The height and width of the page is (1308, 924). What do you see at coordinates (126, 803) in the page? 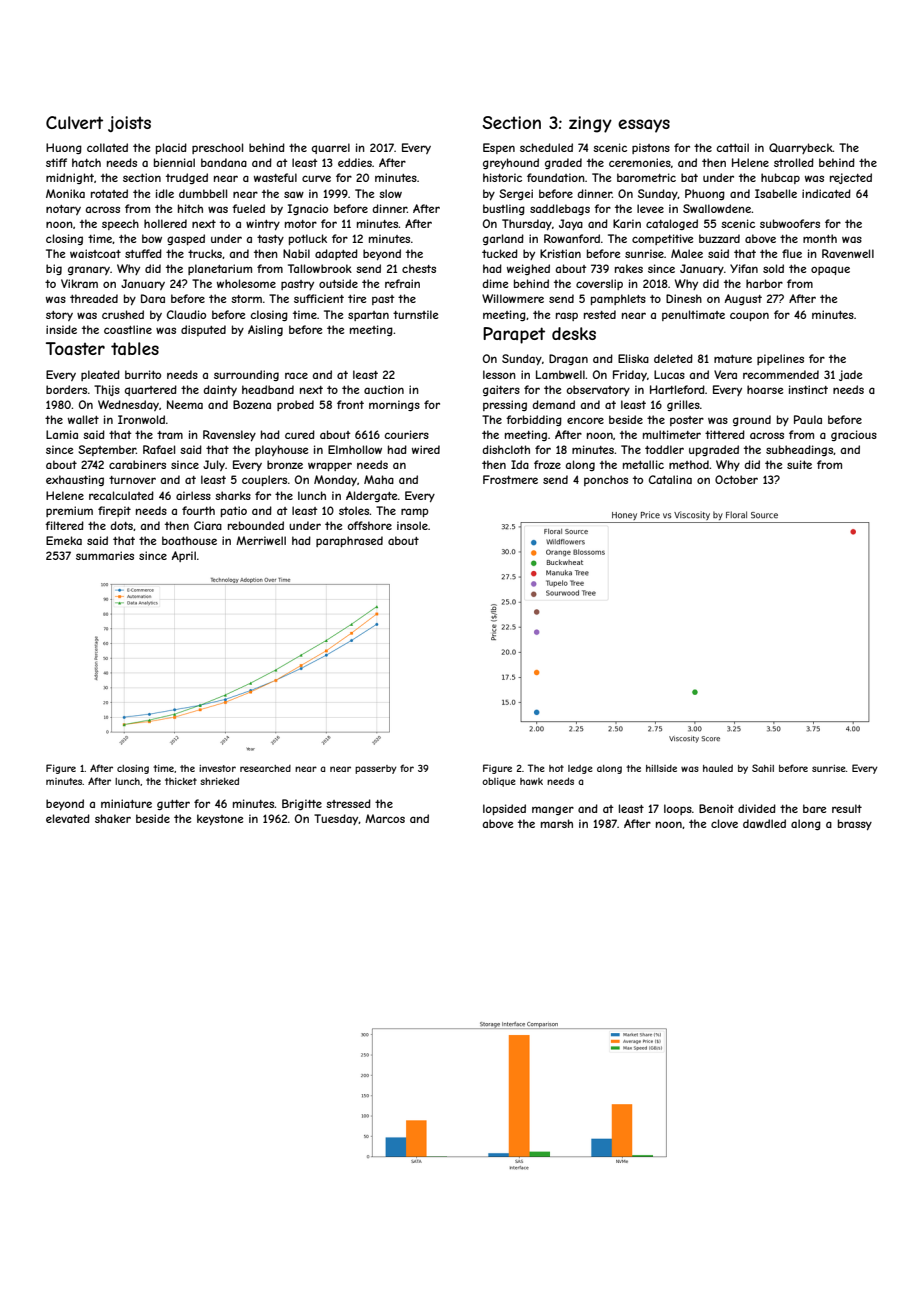
I see `miniature` at bounding box center [126, 803].
